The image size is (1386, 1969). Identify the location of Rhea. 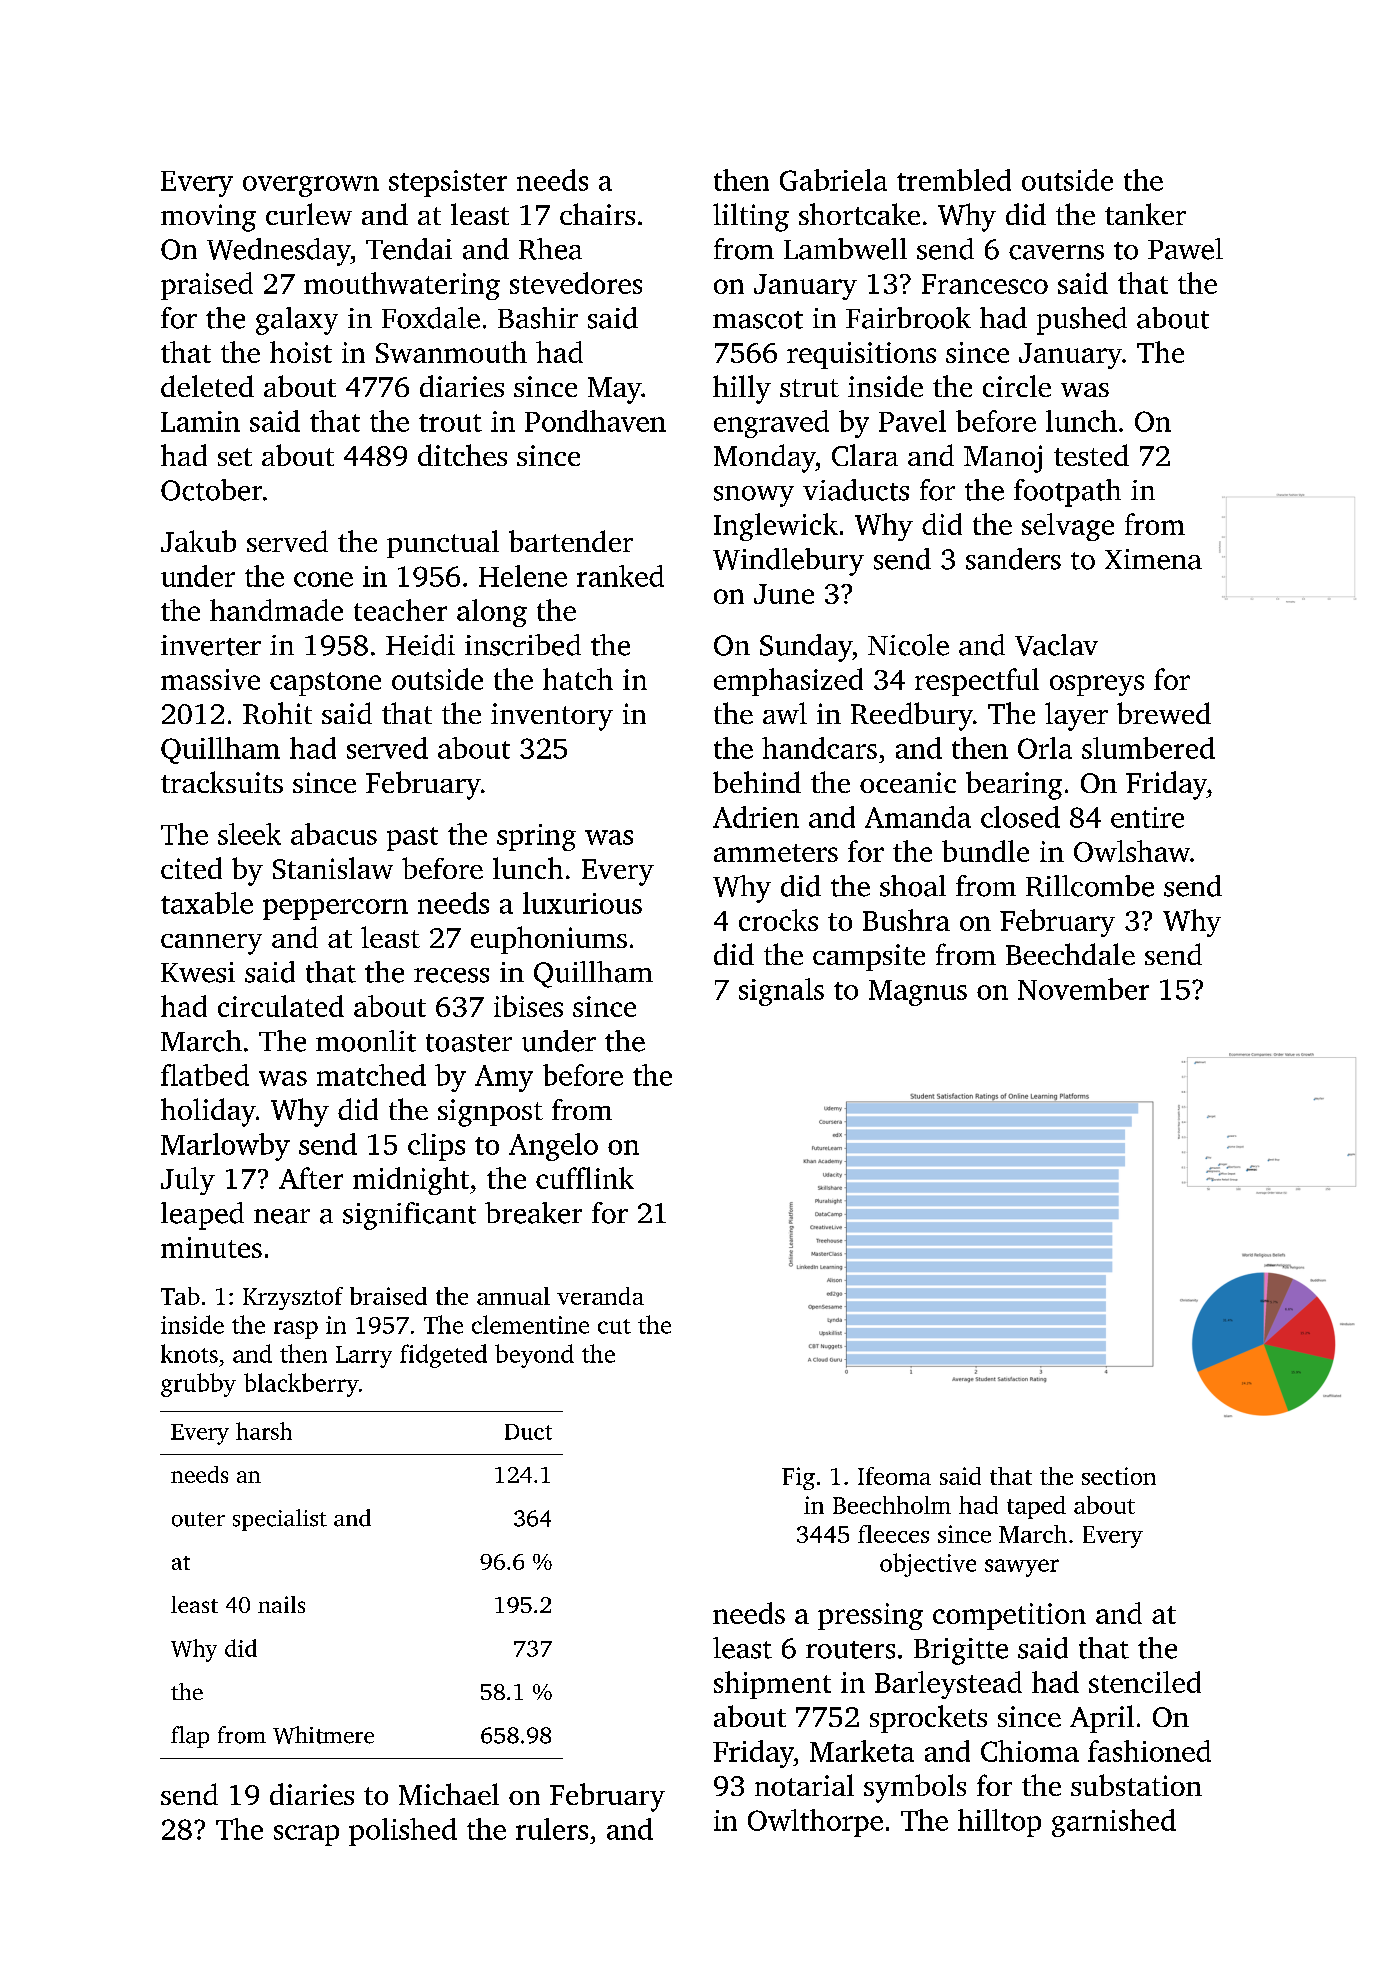
(550, 249).
